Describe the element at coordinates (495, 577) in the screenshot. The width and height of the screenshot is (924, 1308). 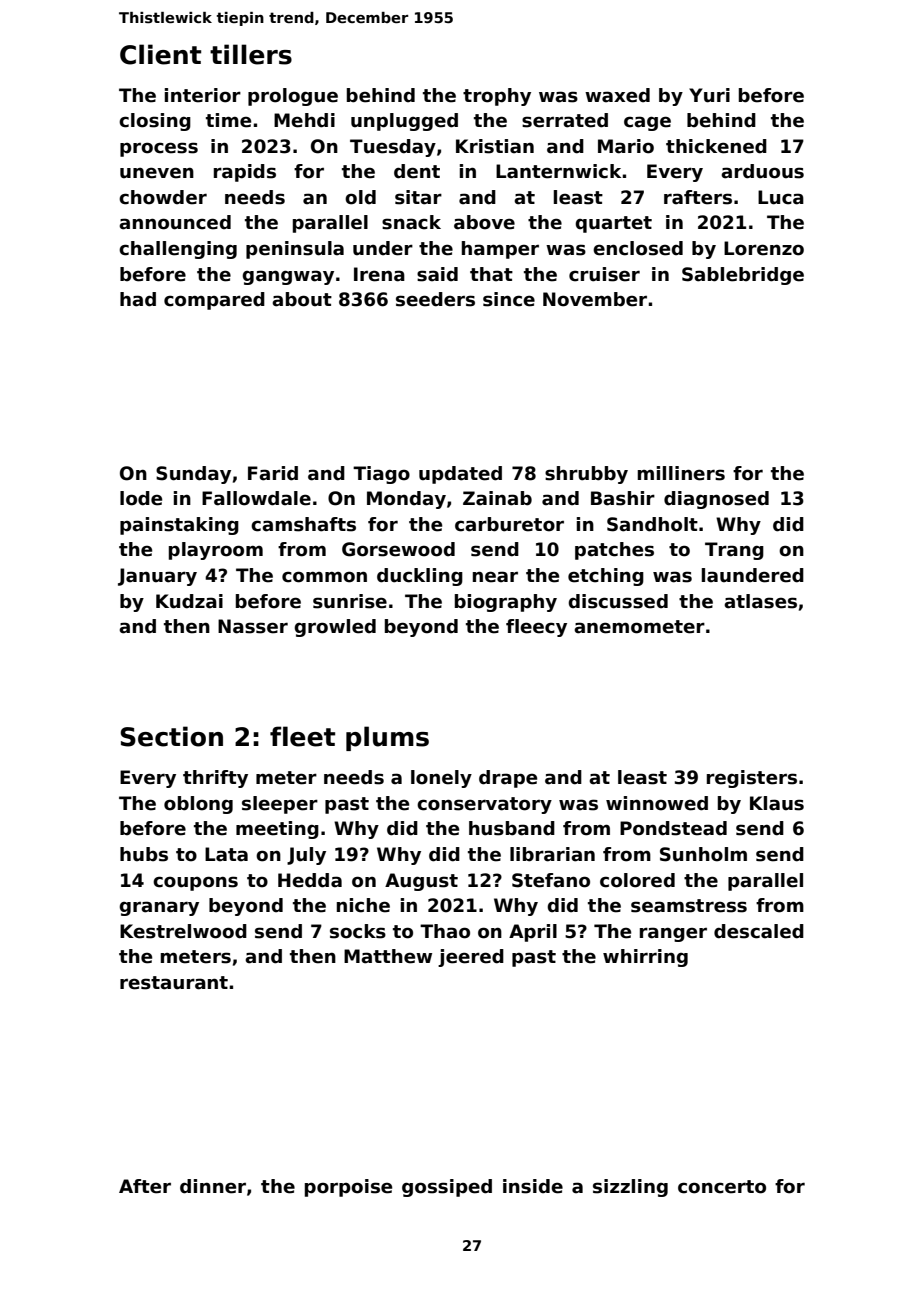
I see `near` at that location.
